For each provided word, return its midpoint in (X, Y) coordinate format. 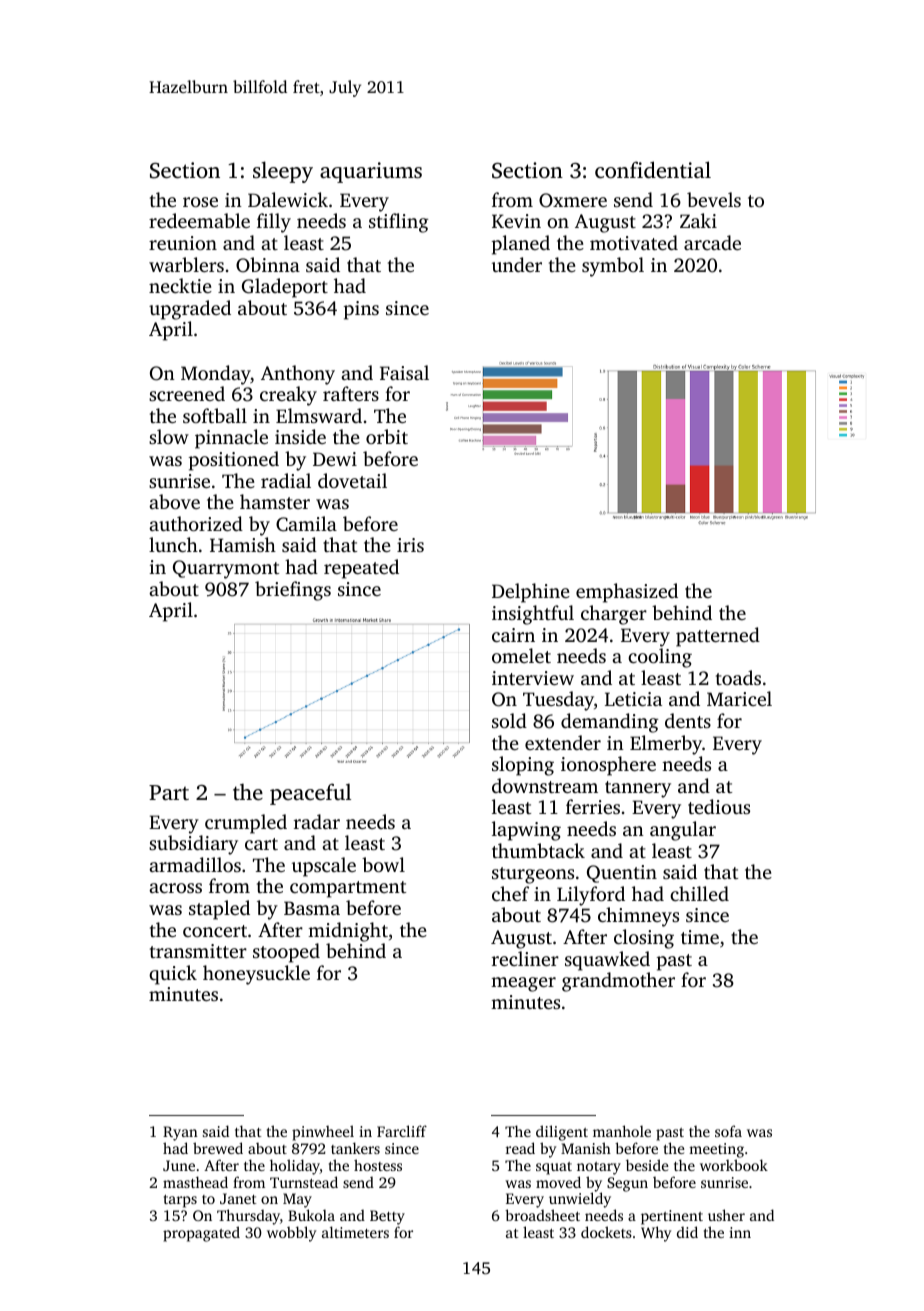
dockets (606, 1232)
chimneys (638, 917)
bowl (383, 864)
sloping (523, 766)
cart (261, 844)
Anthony (298, 375)
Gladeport (285, 288)
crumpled (246, 824)
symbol (613, 267)
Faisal (404, 372)
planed (521, 245)
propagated (201, 1234)
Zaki (698, 220)
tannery (638, 789)
